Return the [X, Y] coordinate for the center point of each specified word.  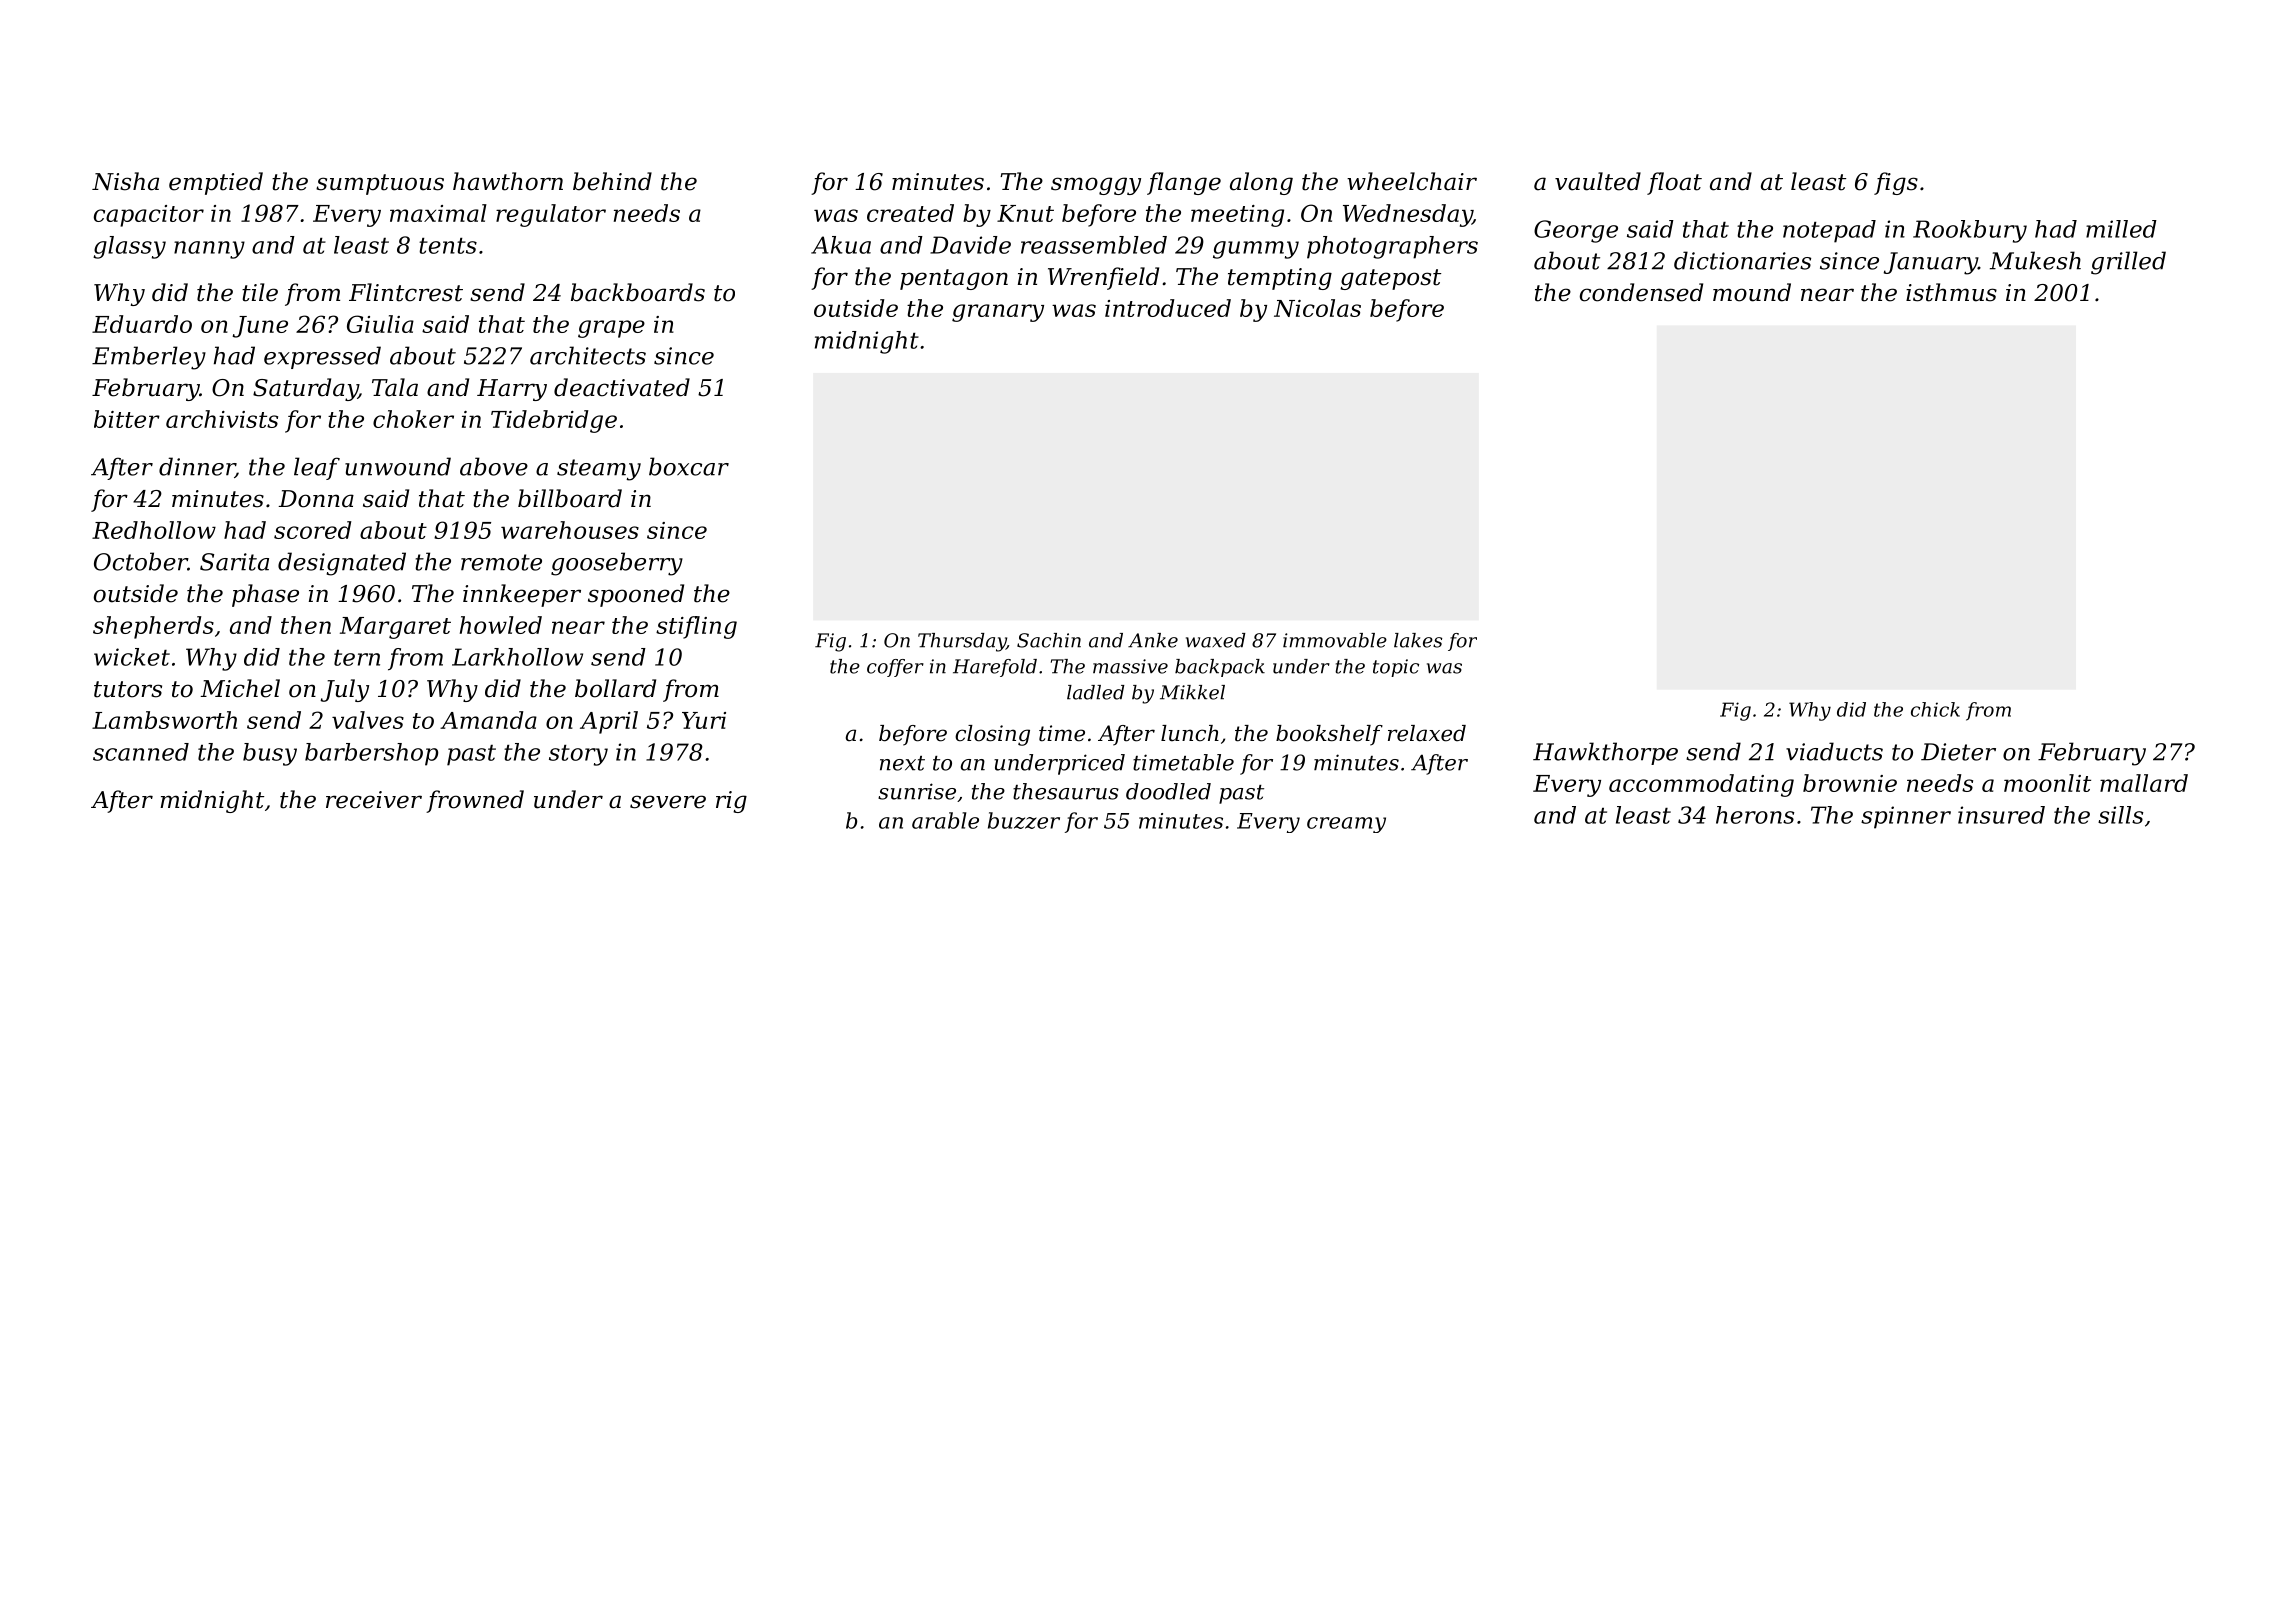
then [306, 625]
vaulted [1598, 181]
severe [668, 802]
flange [1184, 183]
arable [945, 820]
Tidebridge [554, 421]
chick [1935, 709]
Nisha [125, 181]
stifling [696, 627]
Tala [395, 387]
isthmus [1951, 292]
